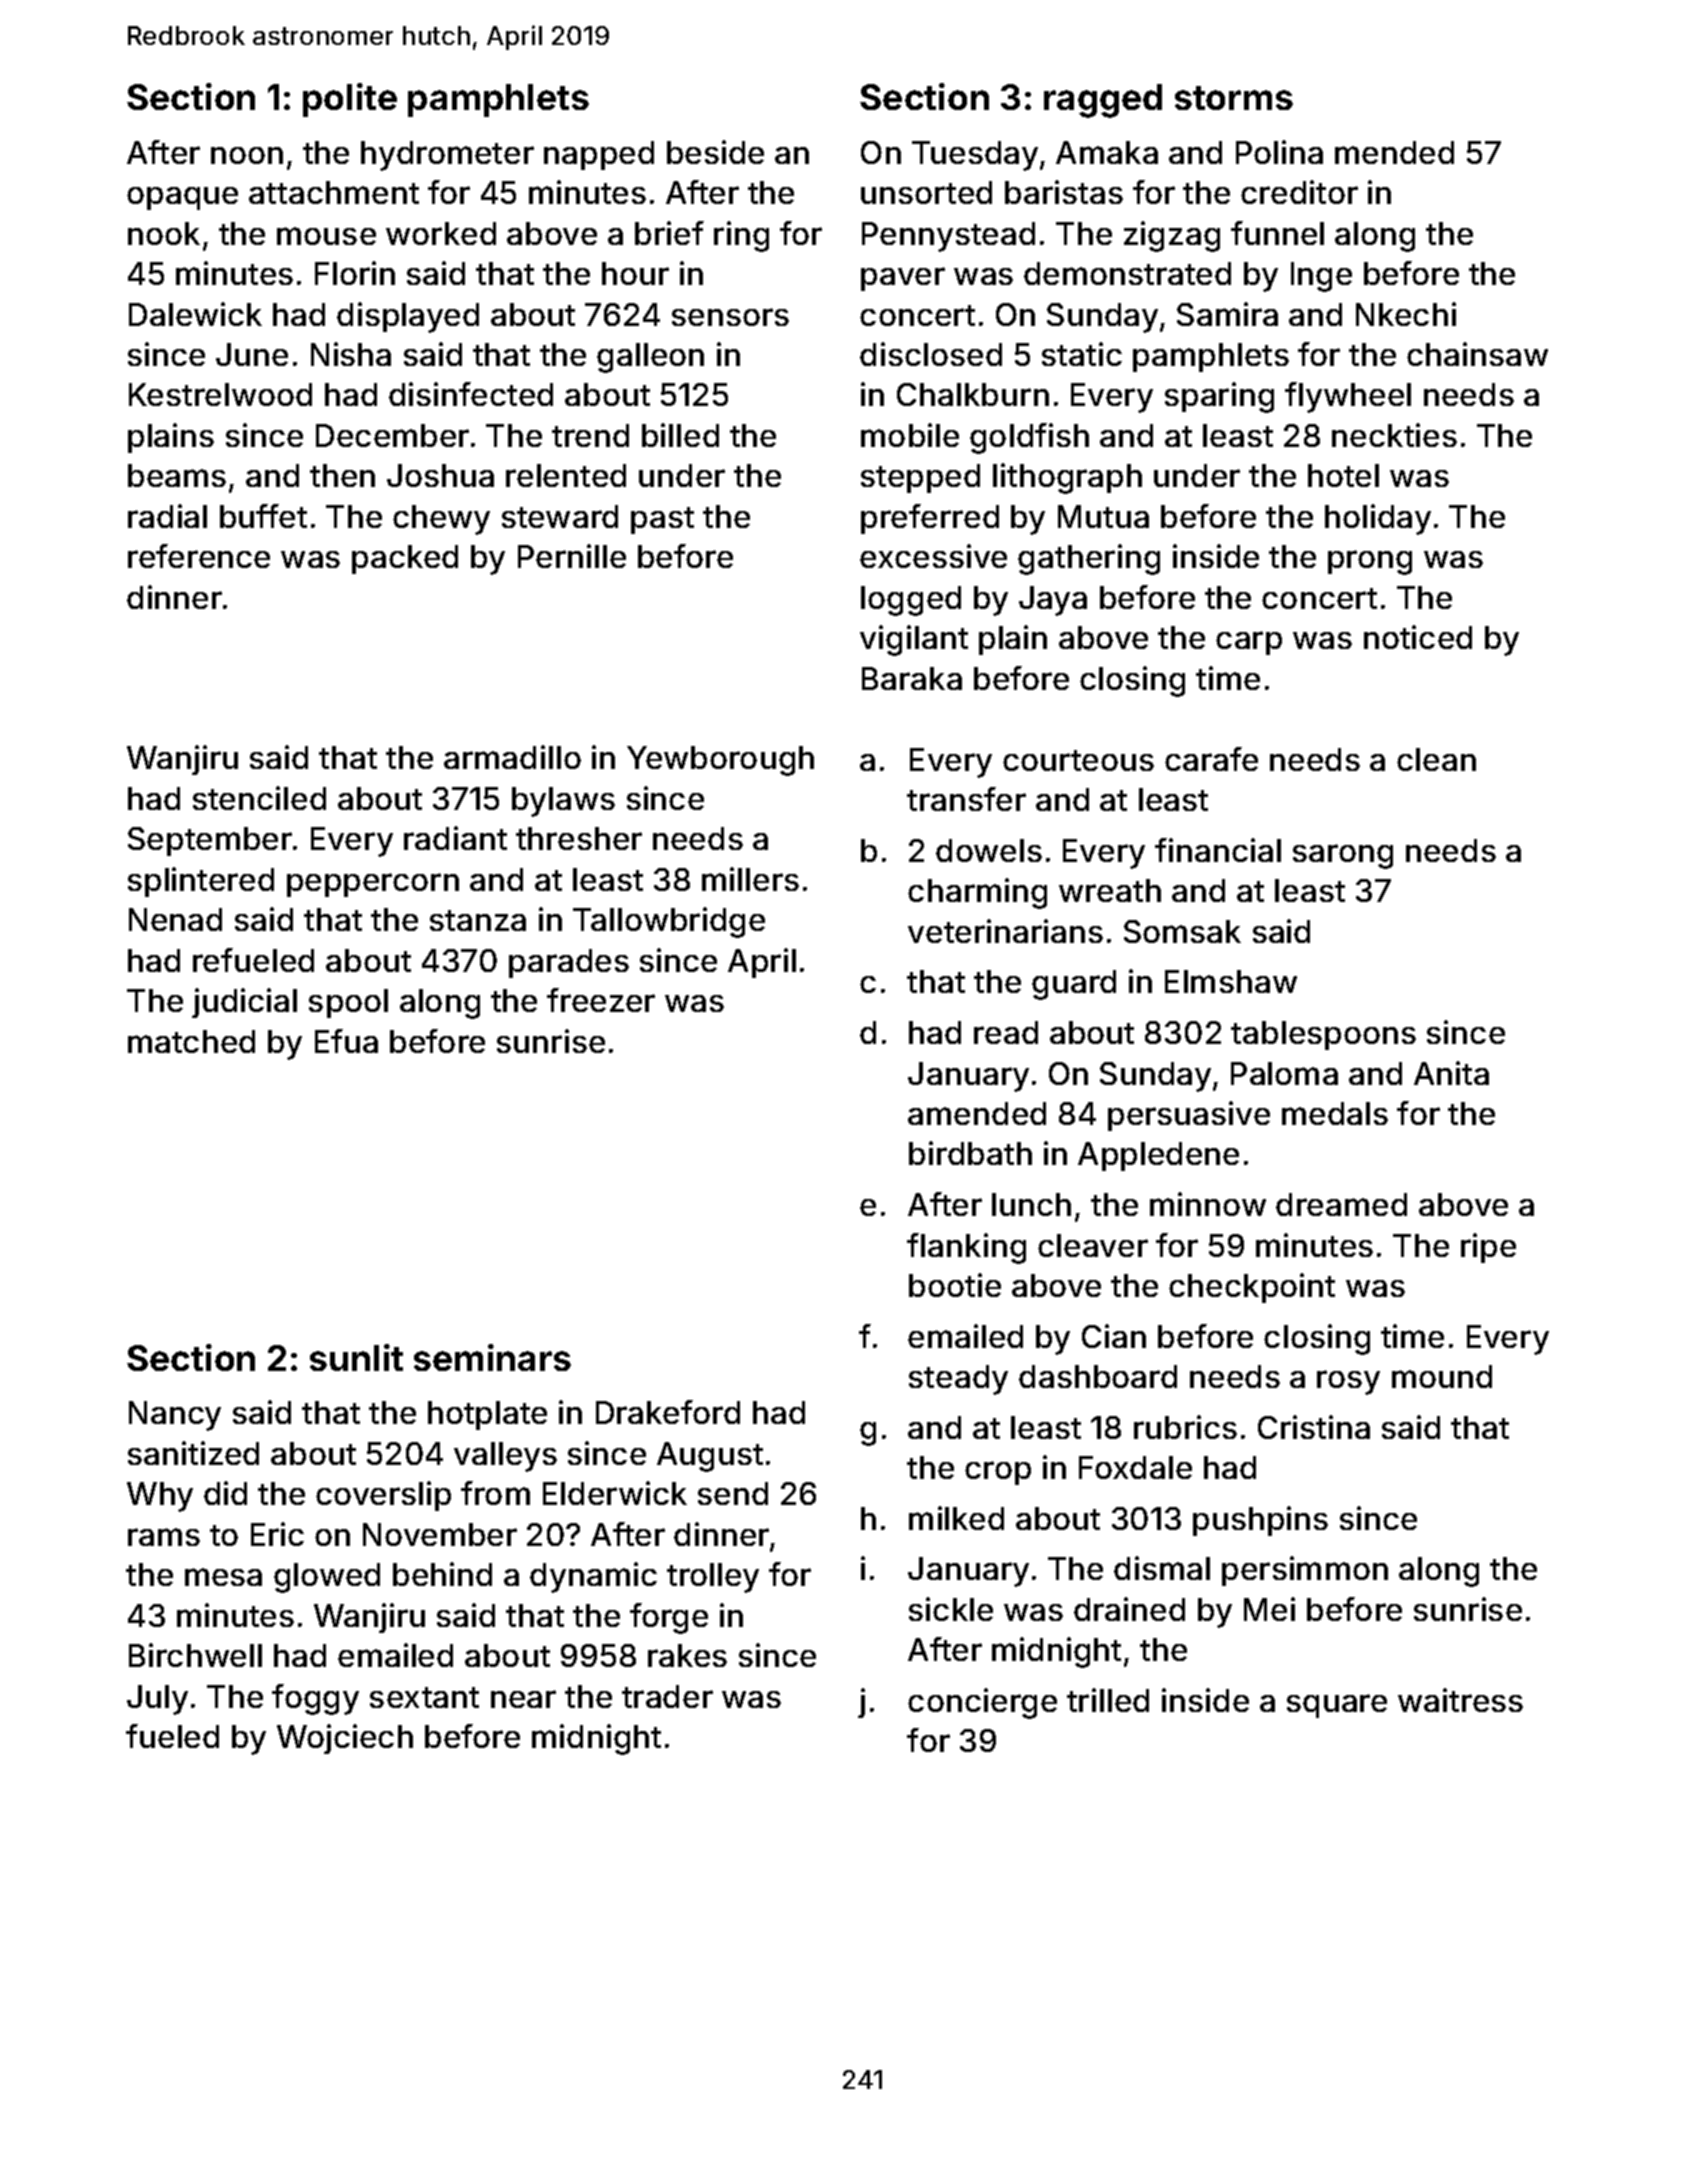  Describe the element at coordinates (687, 1655) in the screenshot. I see `rakes` at that location.
